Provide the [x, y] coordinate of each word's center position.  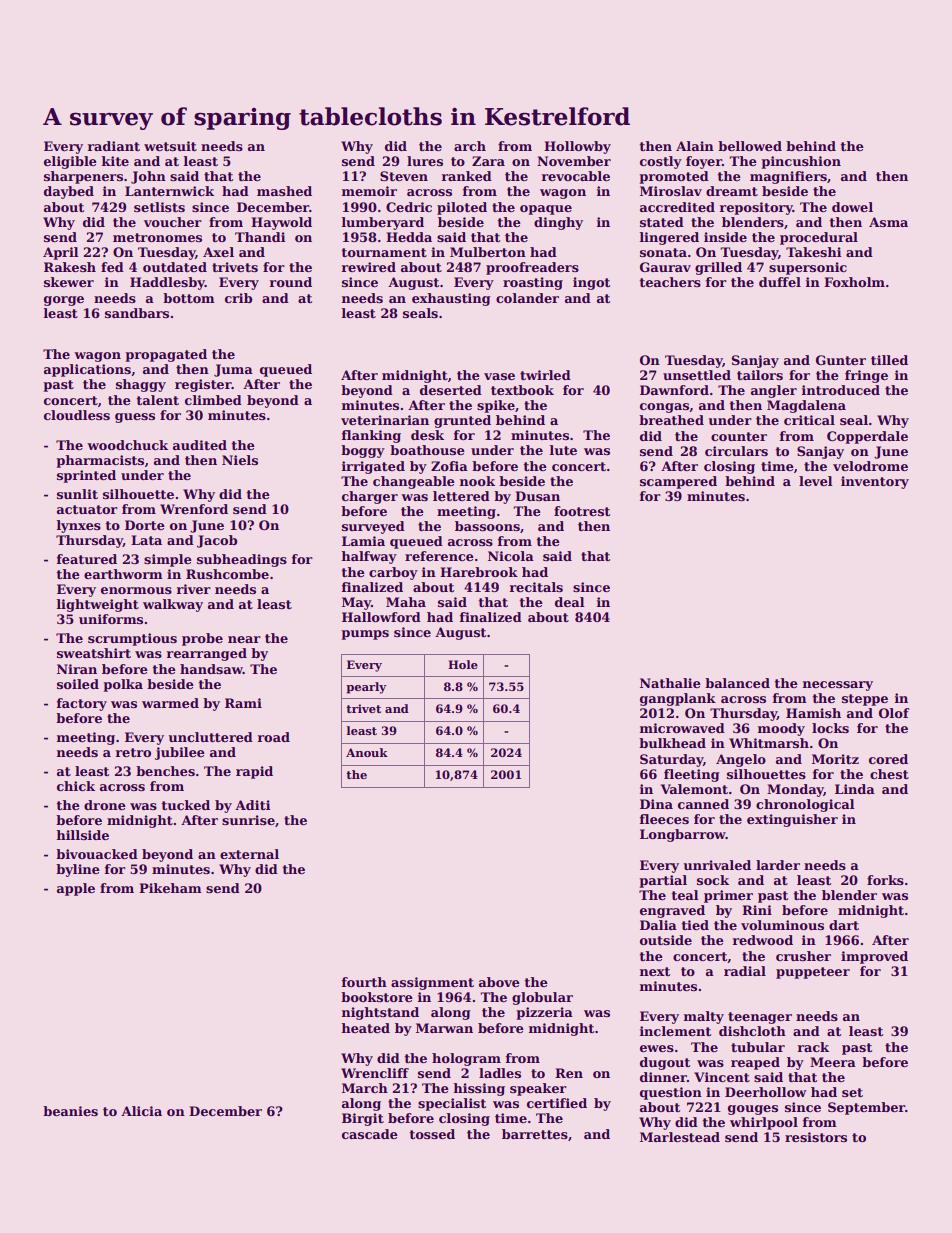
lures [425, 161]
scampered [678, 482]
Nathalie [670, 683]
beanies [70, 1111]
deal [570, 602]
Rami [243, 703]
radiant [114, 146]
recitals [536, 587]
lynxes [79, 526]
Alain [695, 146]
